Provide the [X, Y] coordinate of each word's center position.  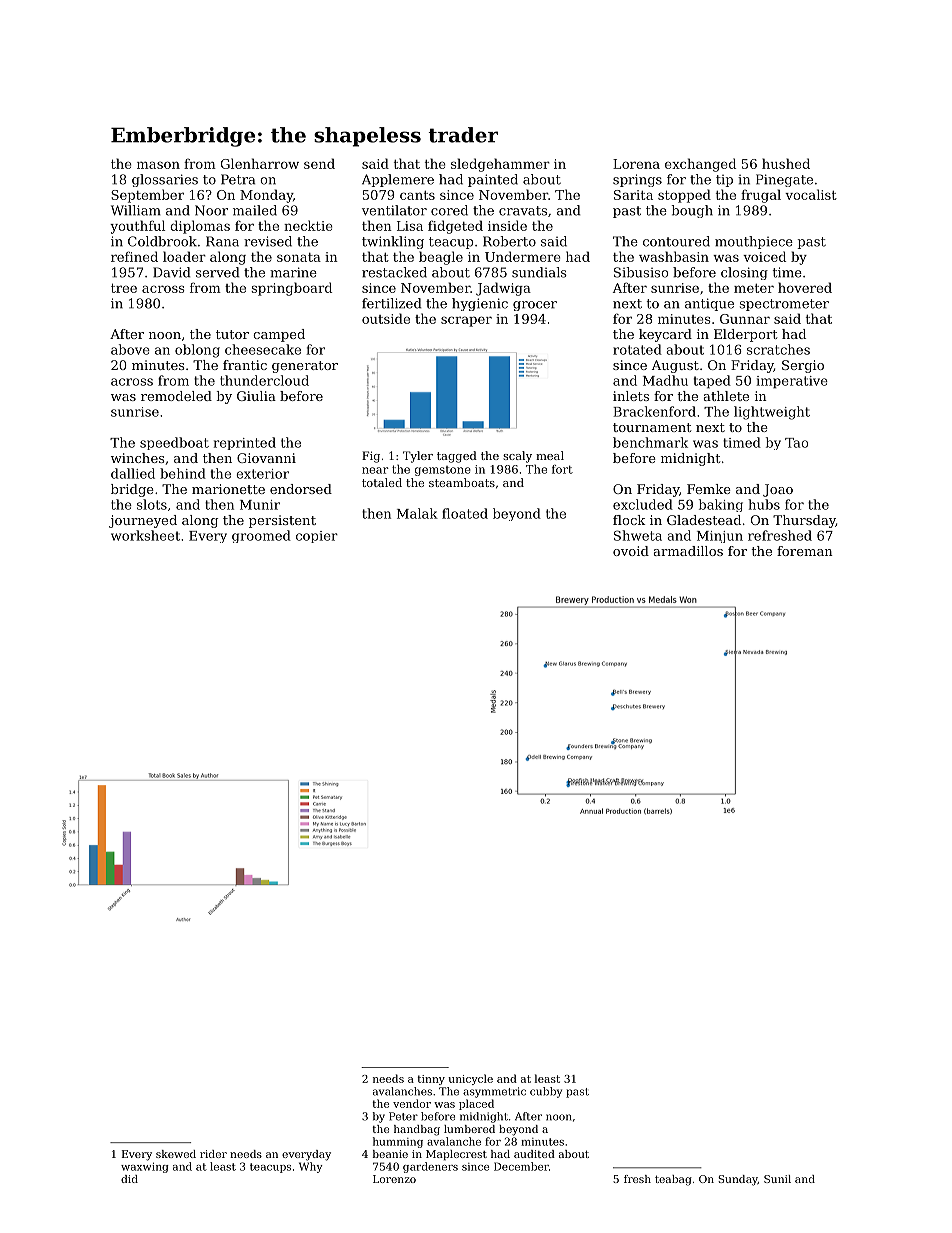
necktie [308, 225]
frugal [761, 196]
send [319, 163]
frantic [245, 365]
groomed [261, 536]
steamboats [462, 482]
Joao [778, 490]
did [129, 1179]
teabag [673, 1180]
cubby [546, 1092]
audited [534, 1154]
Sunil [777, 1179]
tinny [431, 1080]
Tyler [418, 457]
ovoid [631, 551]
